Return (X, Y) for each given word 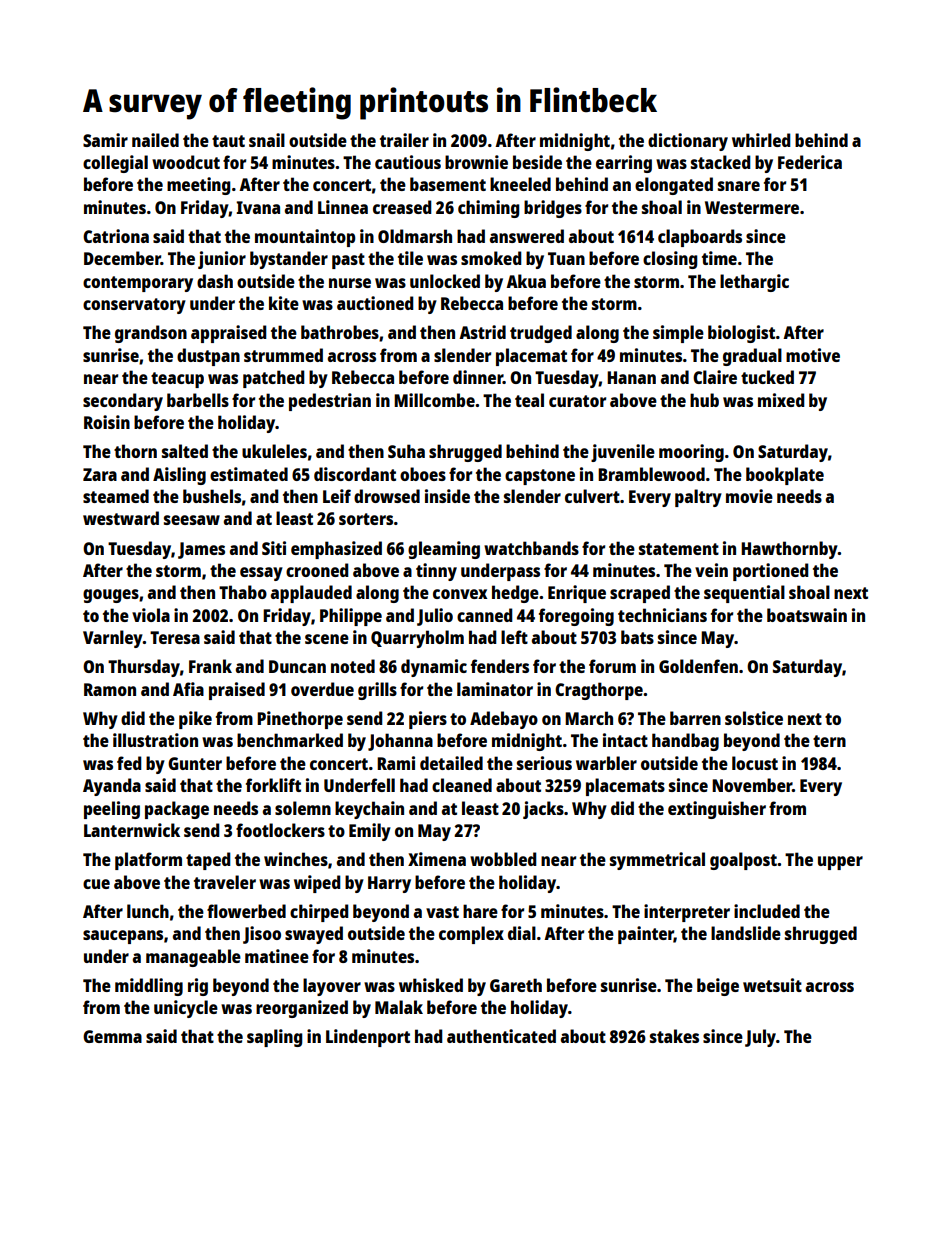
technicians (662, 615)
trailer (404, 140)
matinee (277, 956)
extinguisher (717, 810)
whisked (431, 985)
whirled (761, 140)
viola (151, 615)
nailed (155, 140)
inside (447, 496)
